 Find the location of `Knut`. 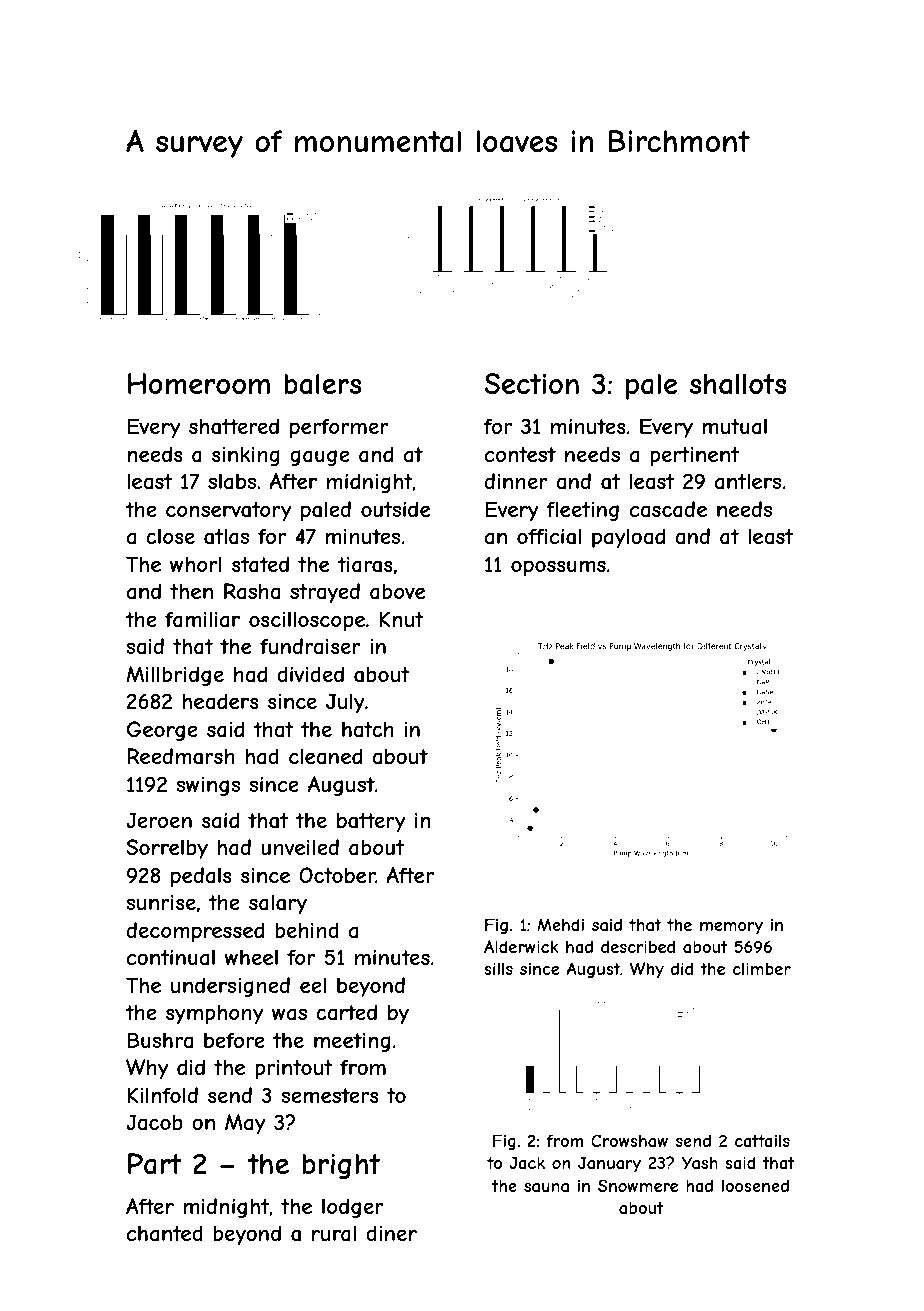

Knut is located at coordinates (401, 619).
